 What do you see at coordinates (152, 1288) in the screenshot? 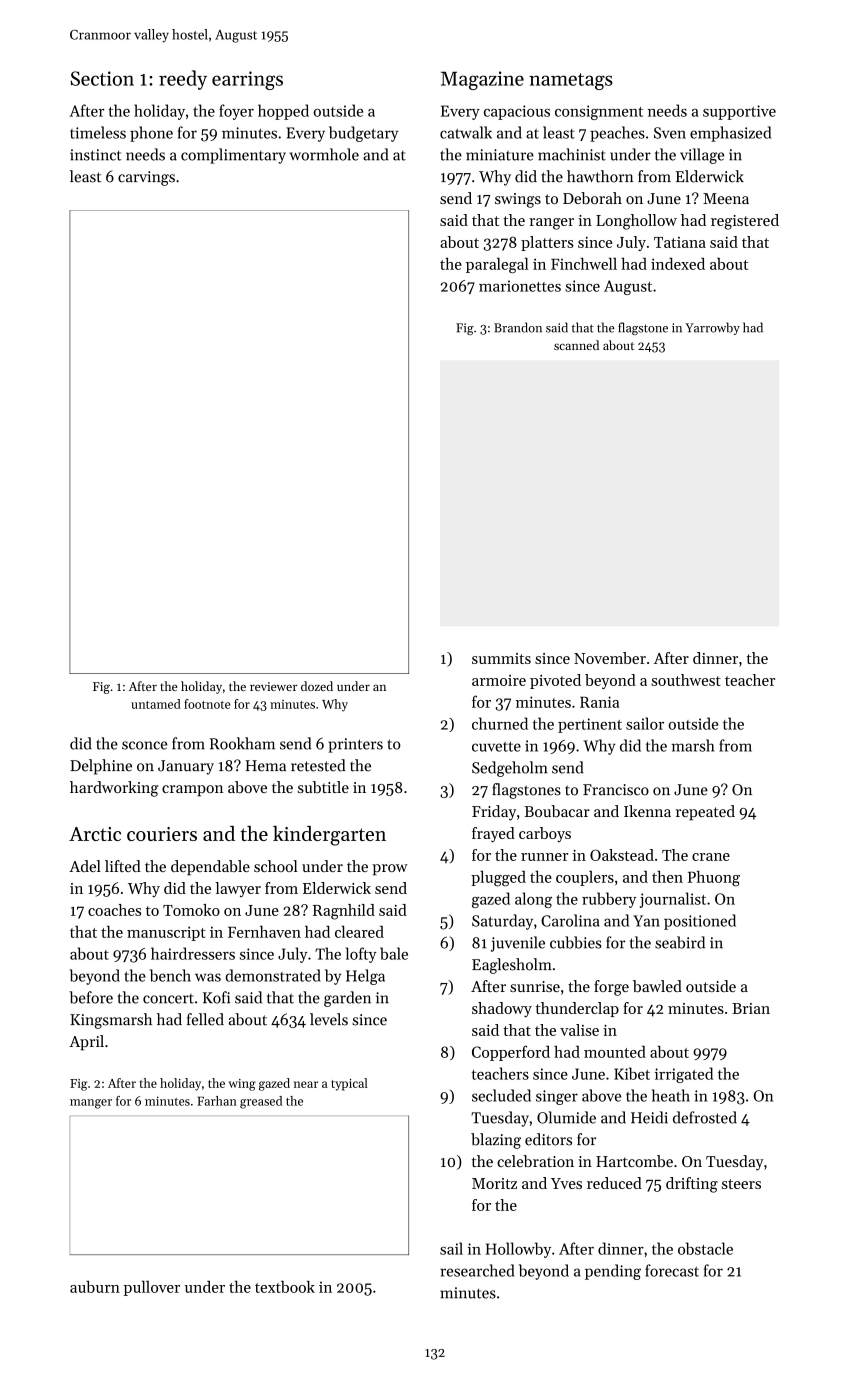
I see `pullover` at bounding box center [152, 1288].
